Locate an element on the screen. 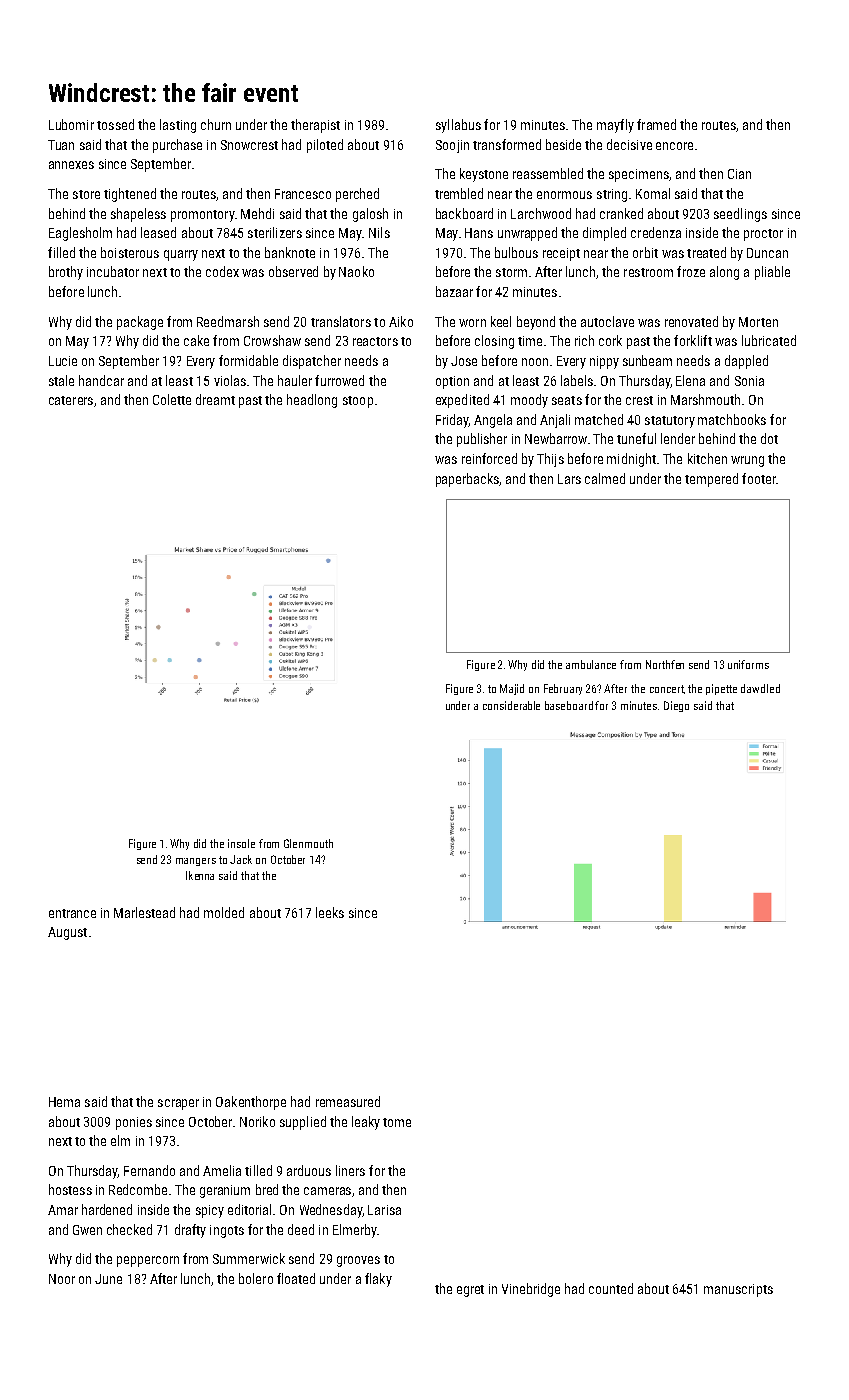 The width and height of the screenshot is (849, 1400). leeks is located at coordinates (330, 912).
